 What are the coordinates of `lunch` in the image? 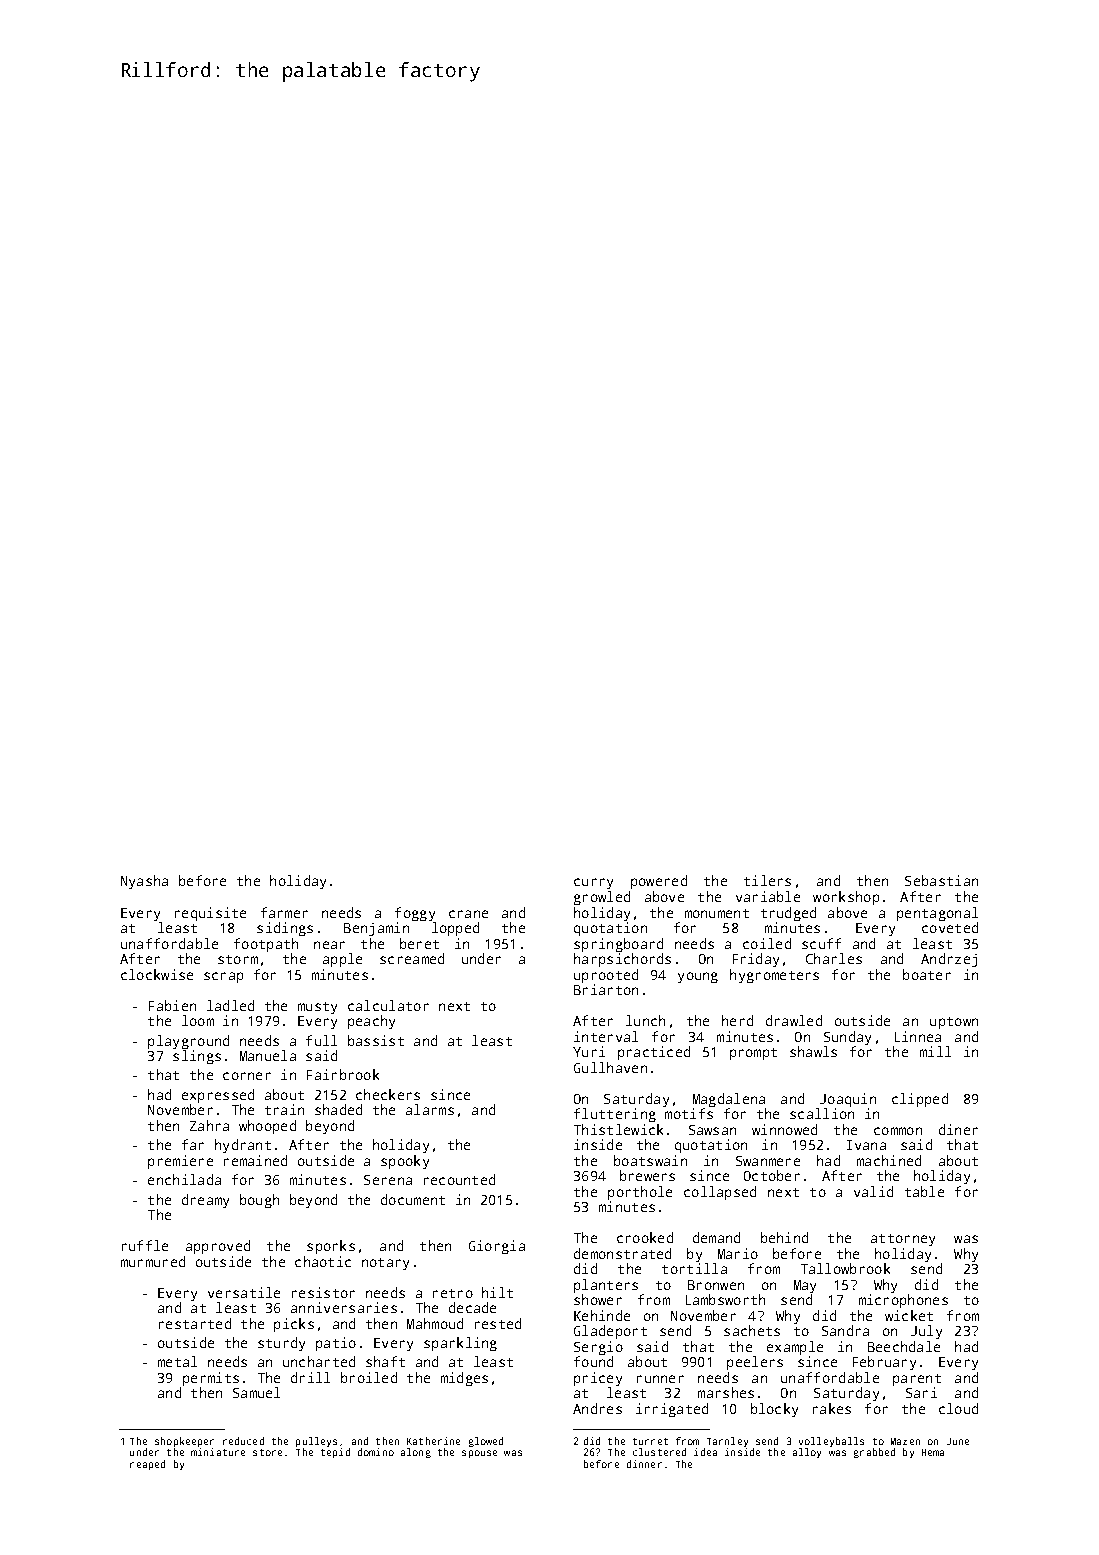 It's located at (645, 1020).
